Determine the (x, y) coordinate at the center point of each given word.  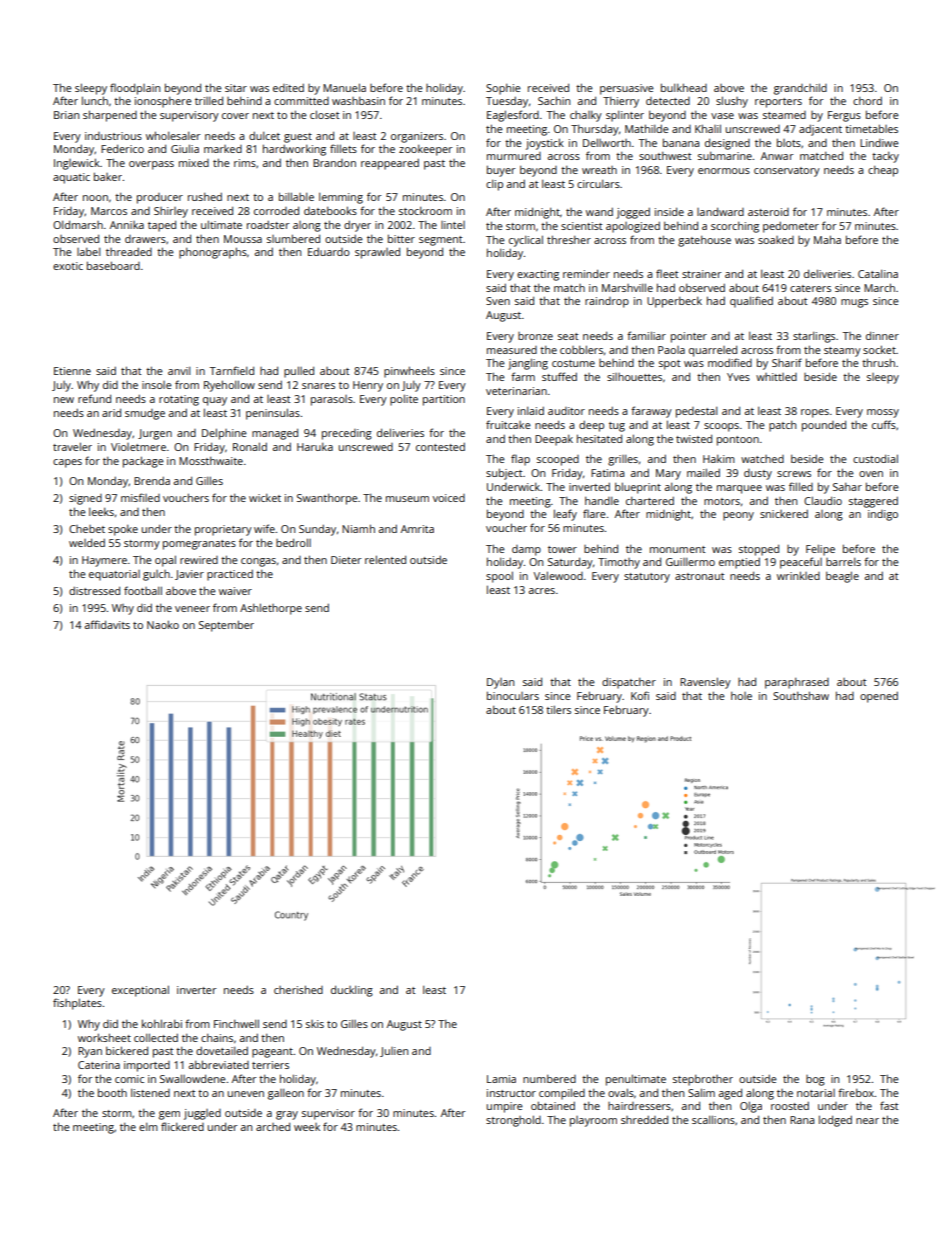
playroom (593, 1121)
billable (296, 196)
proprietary (223, 530)
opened (879, 697)
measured (512, 350)
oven (871, 474)
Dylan (500, 683)
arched (273, 1126)
